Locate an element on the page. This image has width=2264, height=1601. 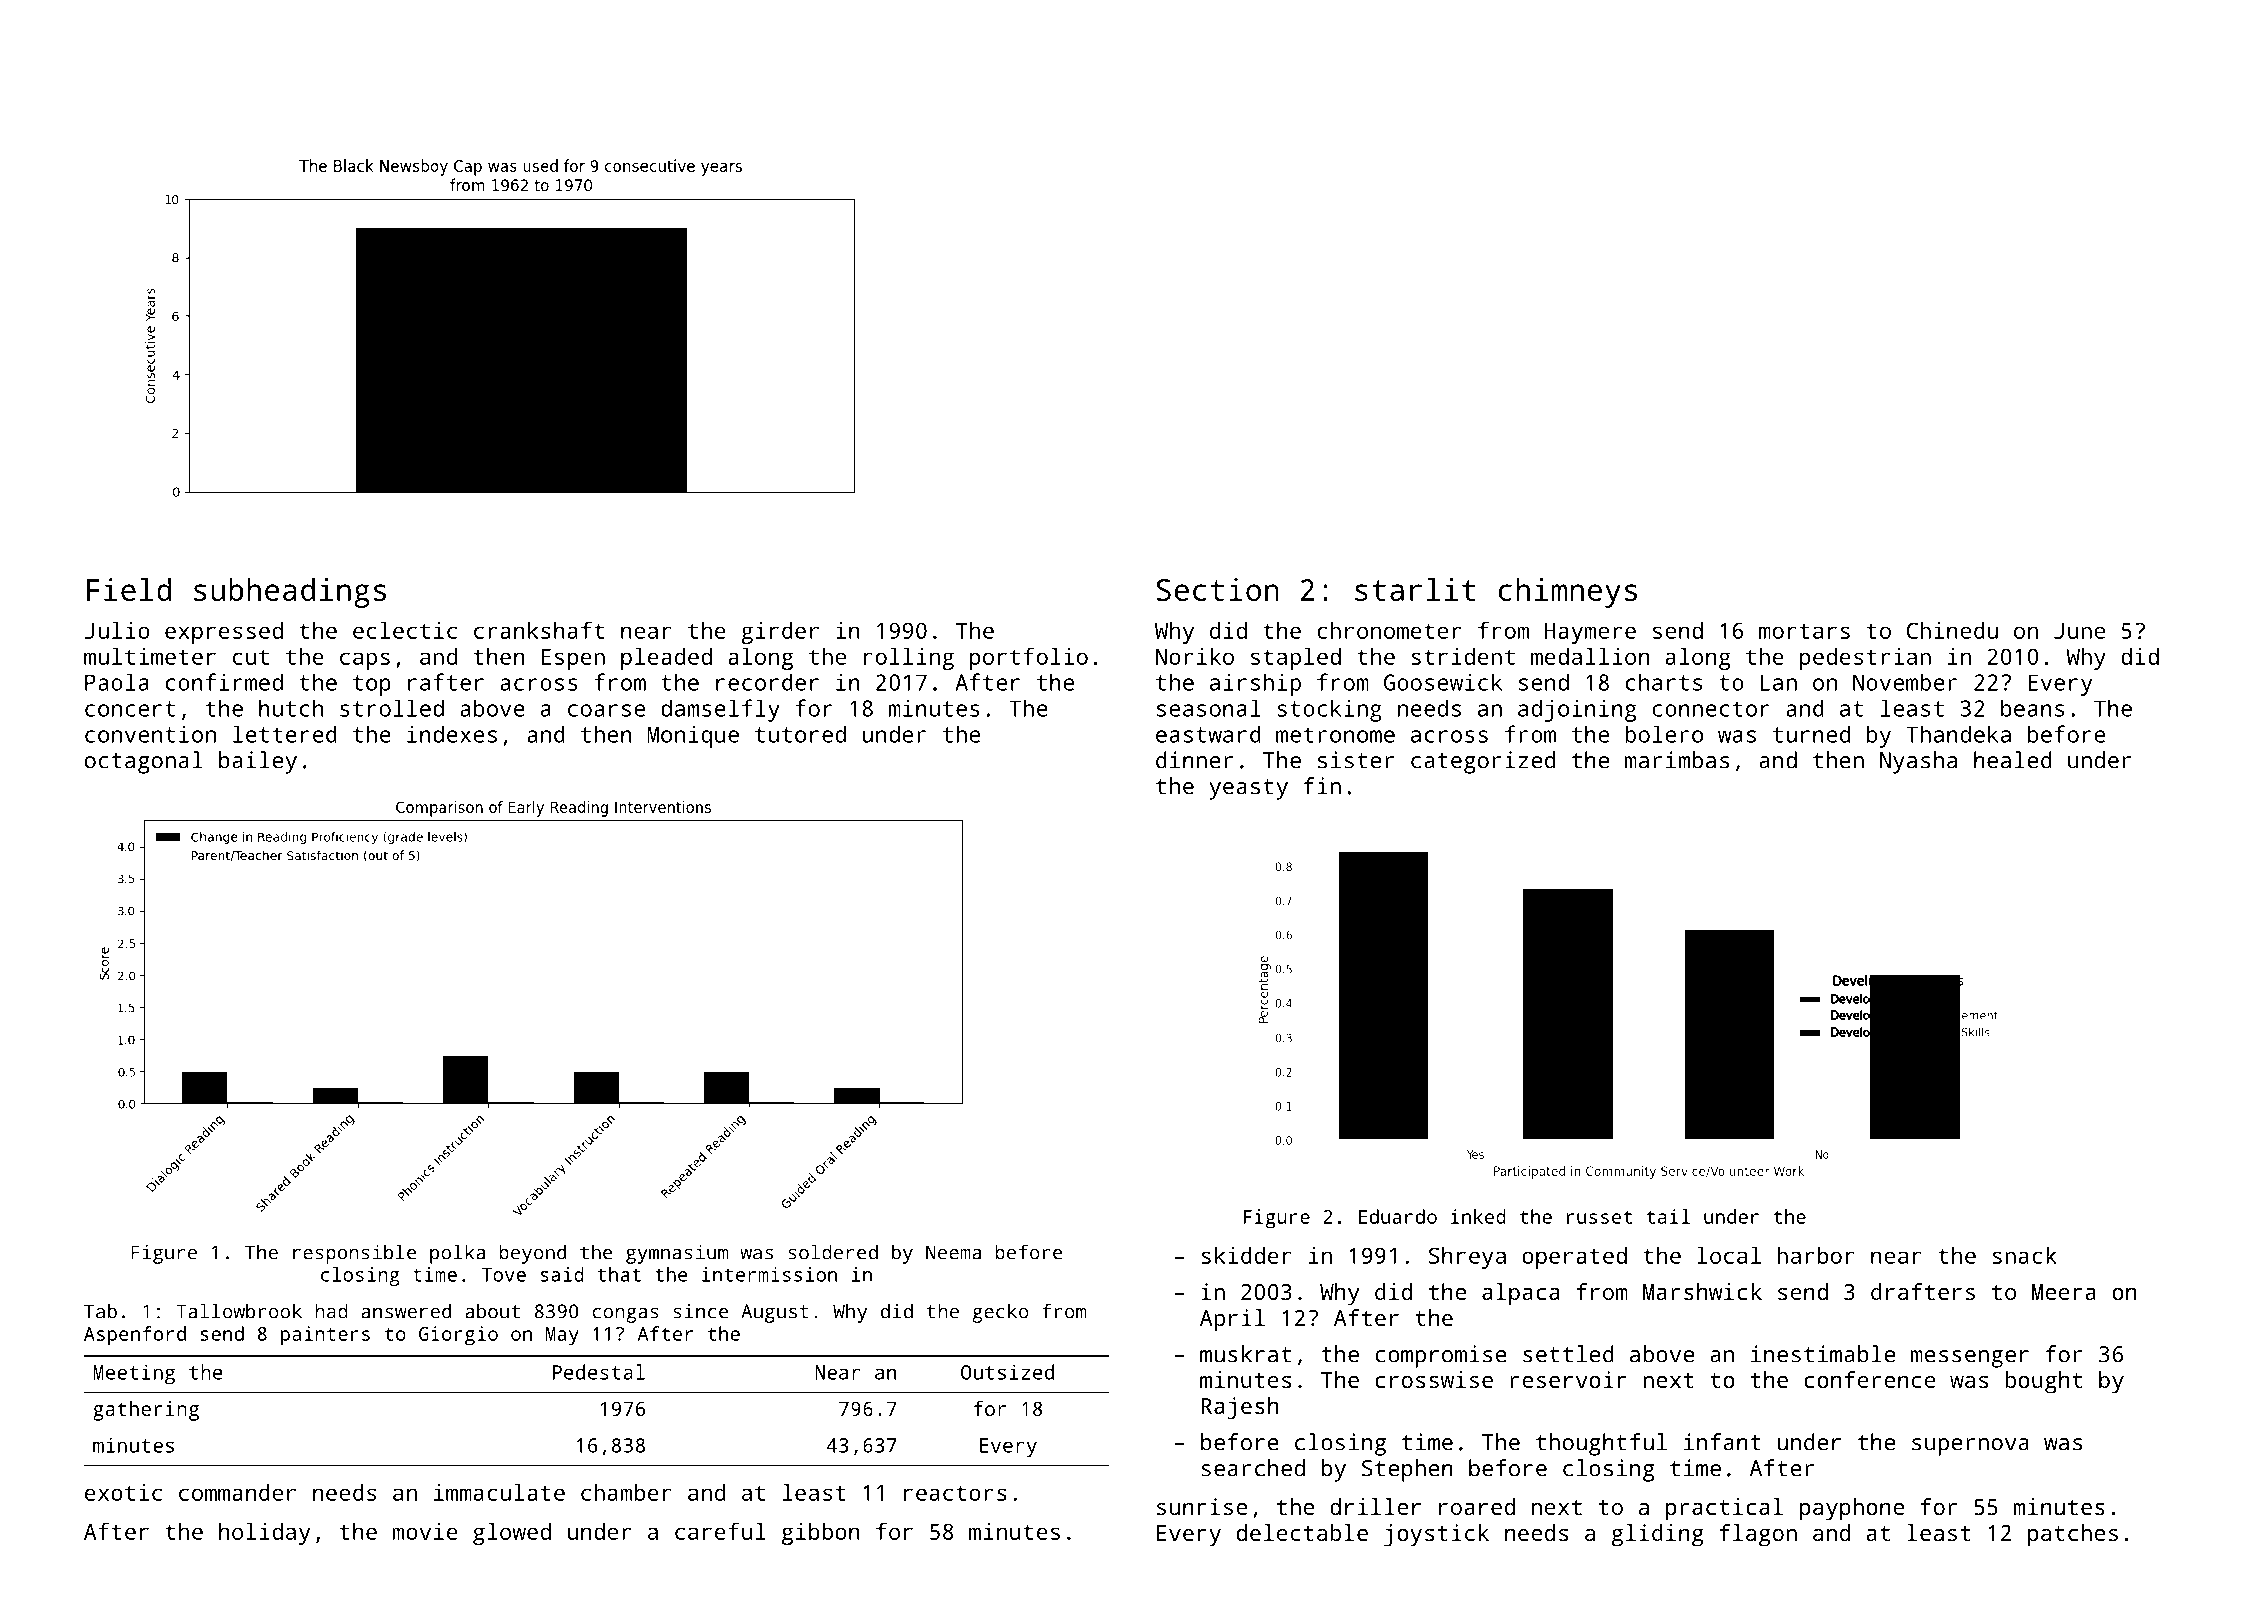
tail is located at coordinates (1668, 1216).
